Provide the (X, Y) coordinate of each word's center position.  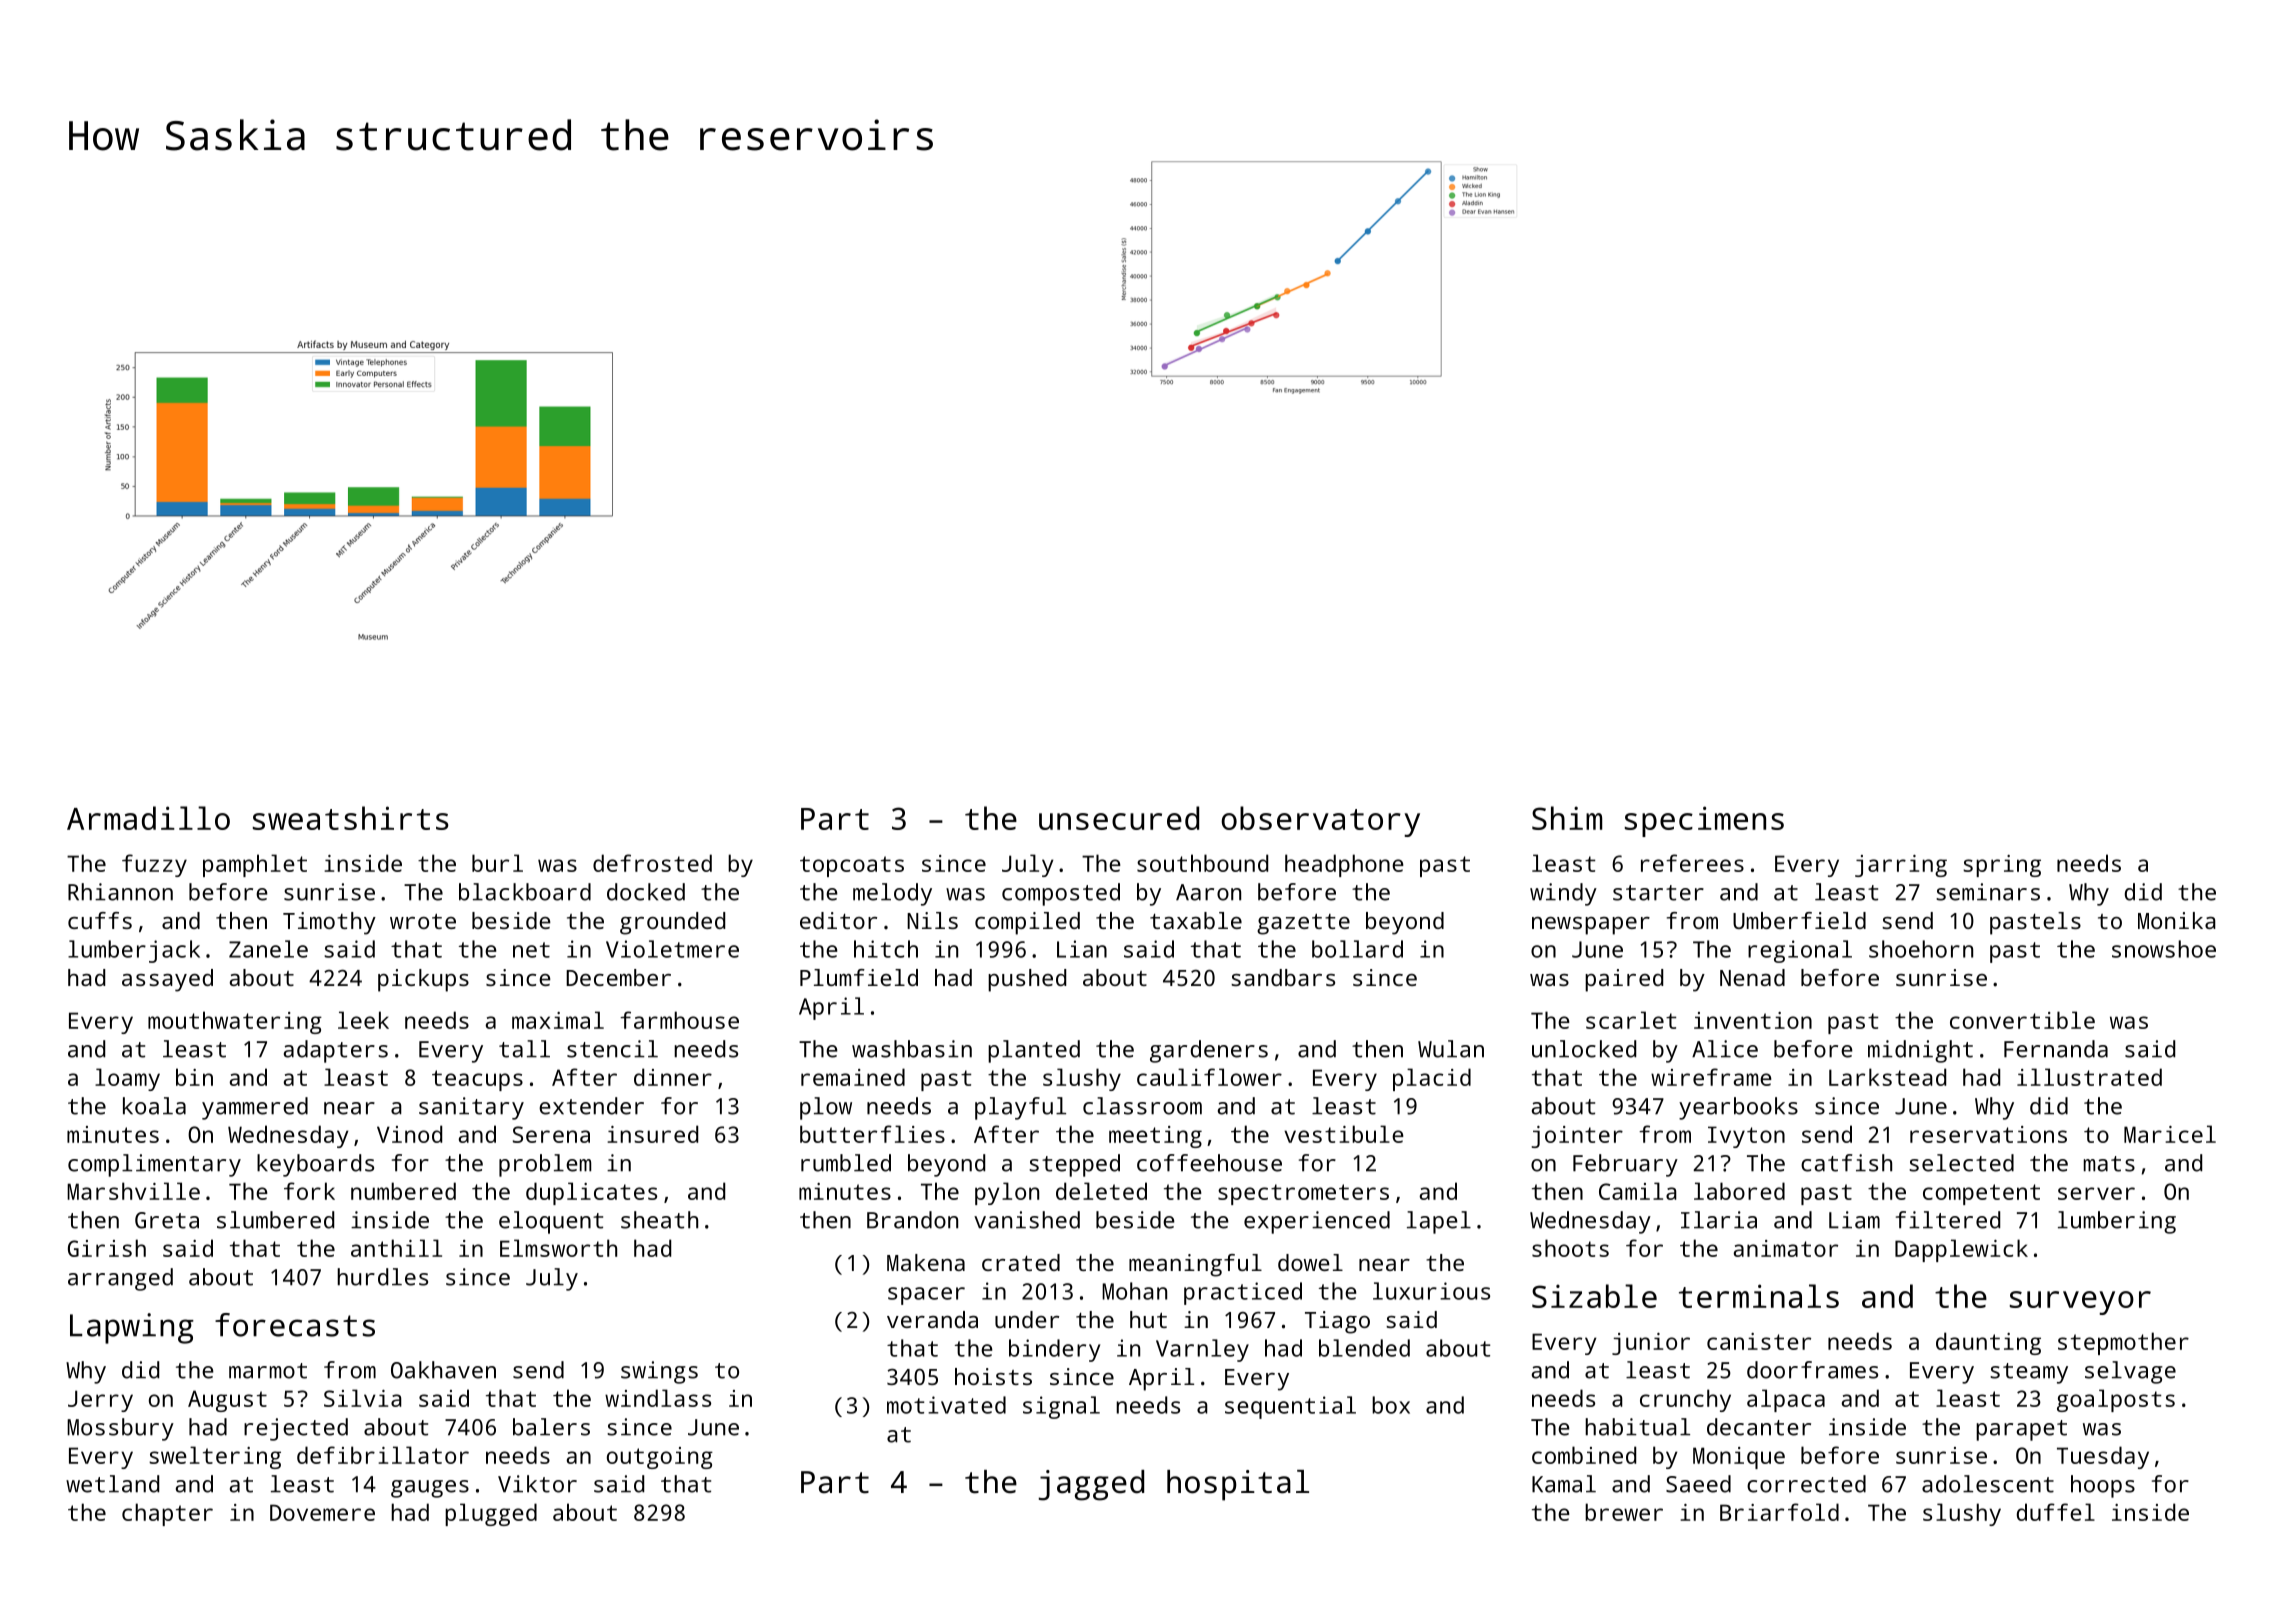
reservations (1988, 1134)
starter (1658, 893)
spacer (926, 1296)
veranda (932, 1319)
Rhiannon (120, 892)
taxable (1196, 920)
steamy (2029, 1373)
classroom (1142, 1106)
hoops (2103, 1486)
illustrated (2089, 1077)
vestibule (1344, 1134)
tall (524, 1049)
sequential (1290, 1407)
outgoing (660, 1458)
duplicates (591, 1193)
